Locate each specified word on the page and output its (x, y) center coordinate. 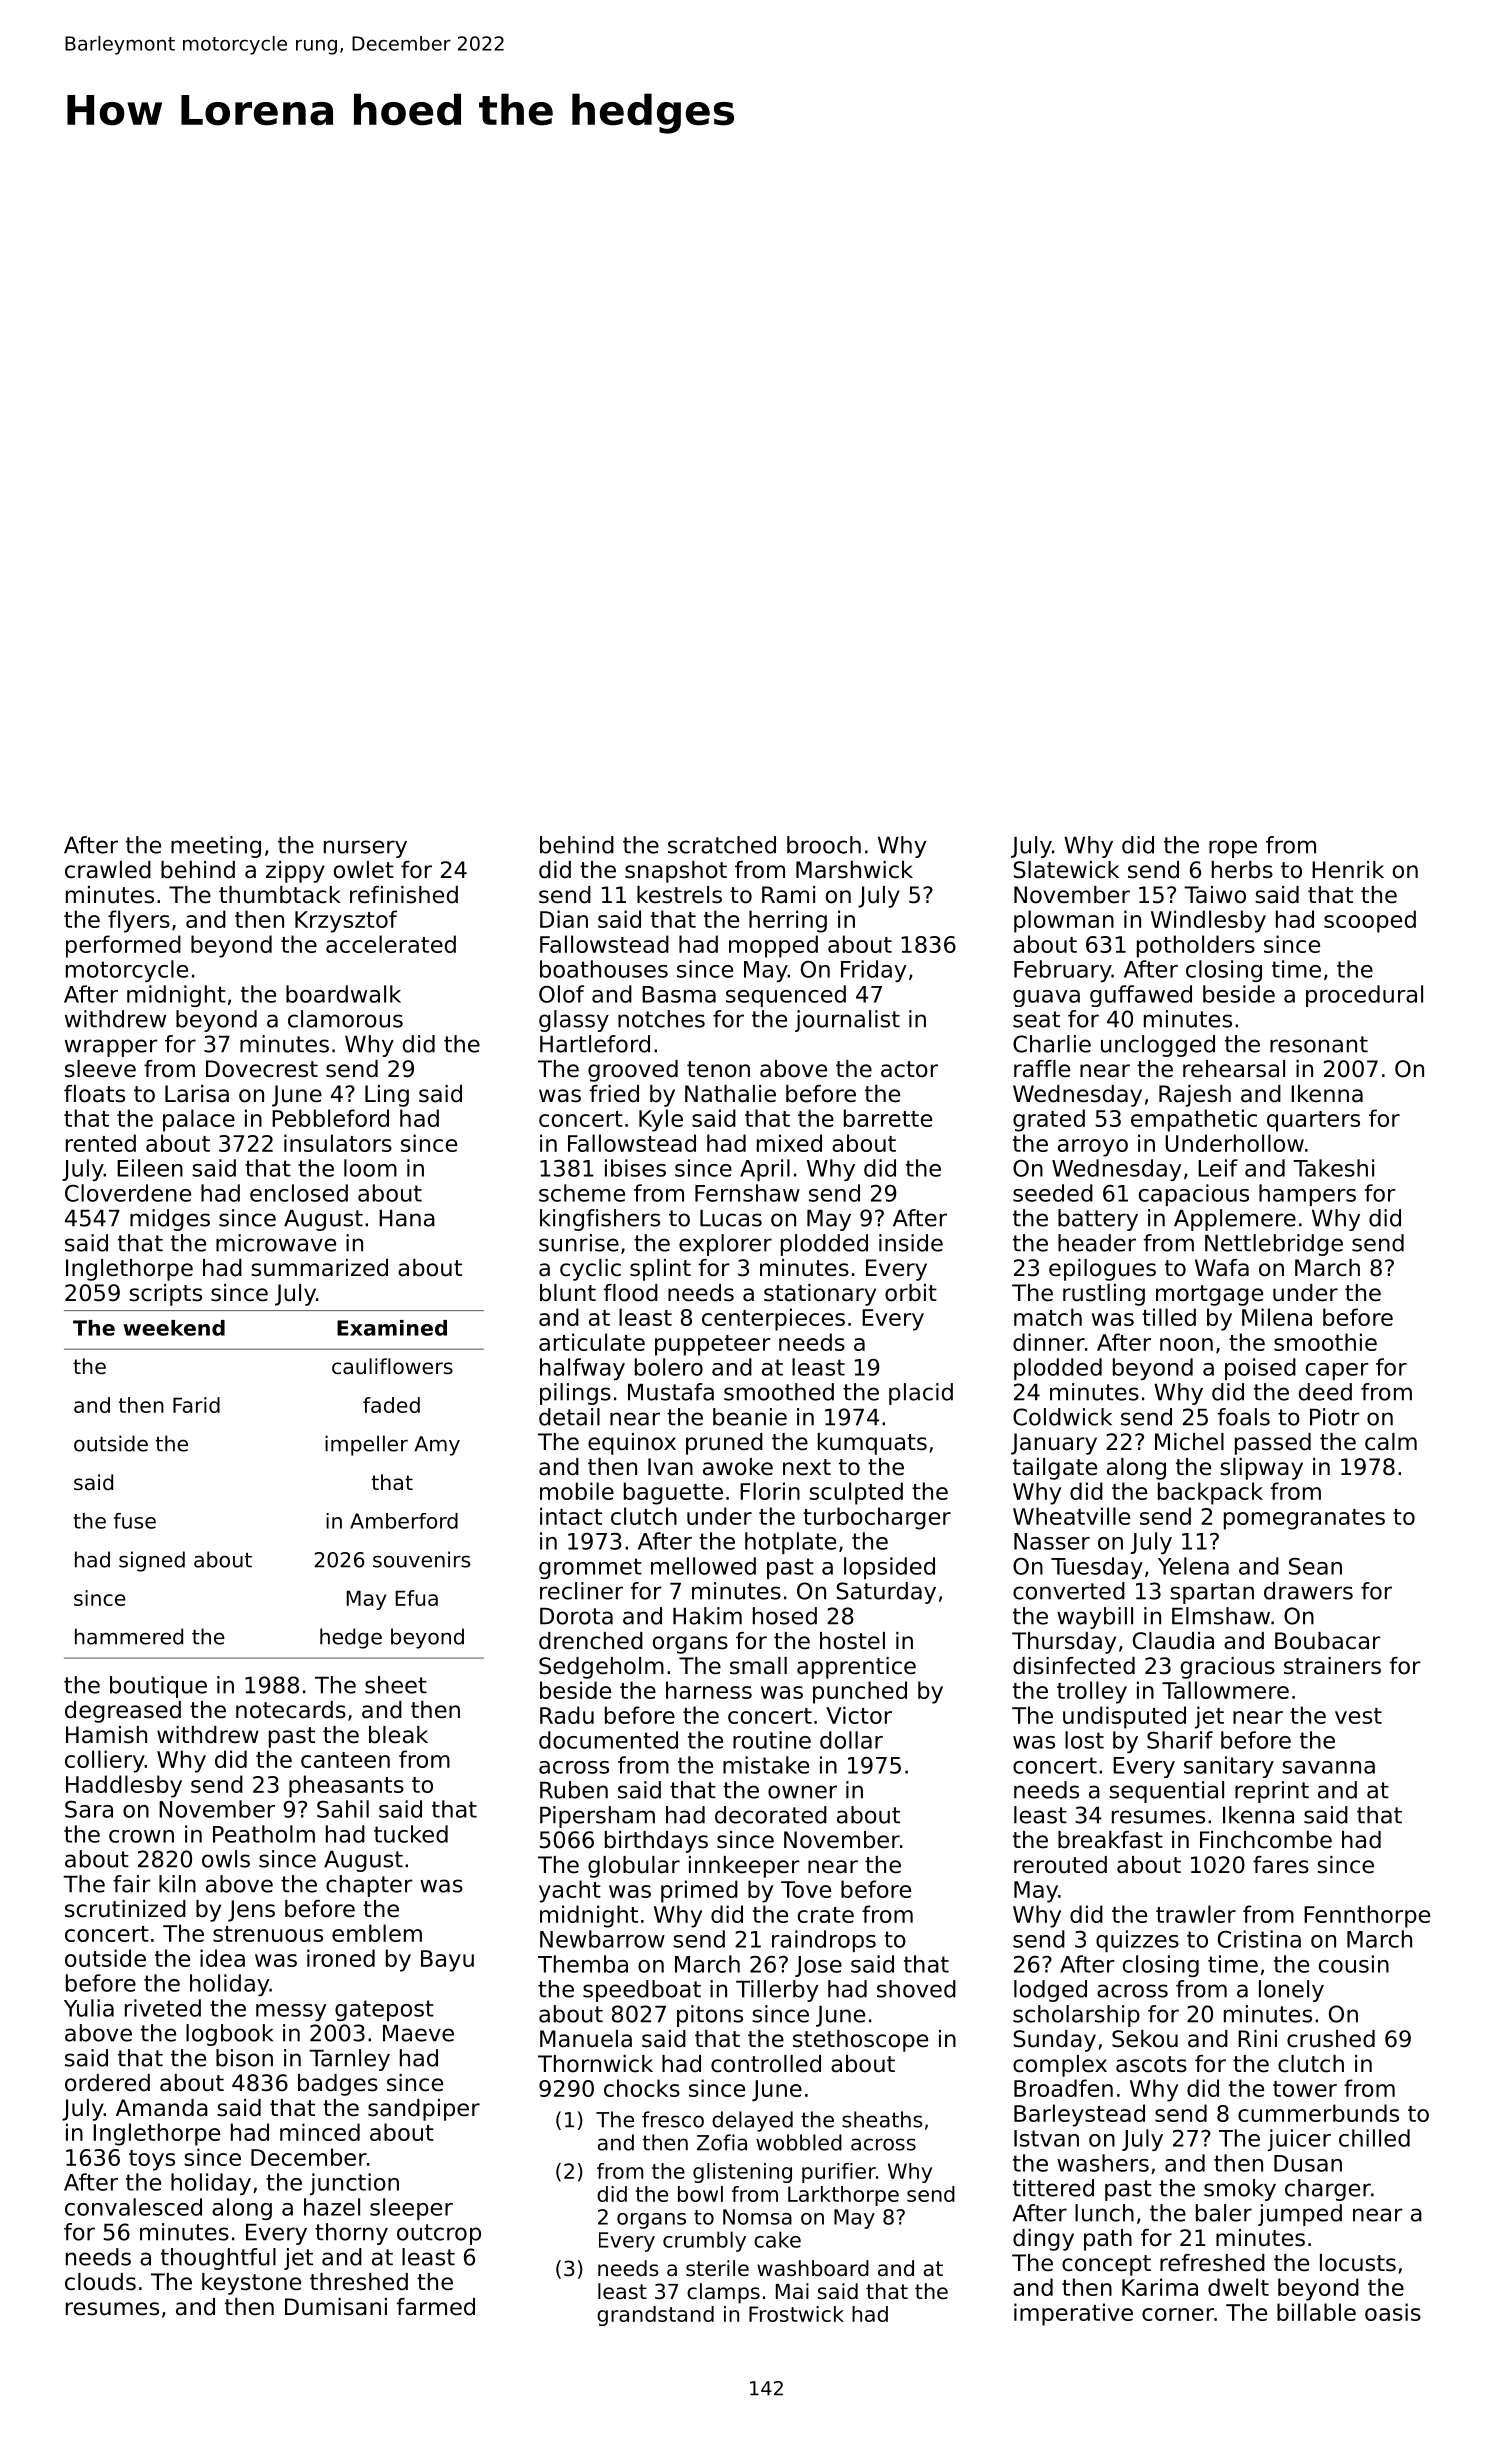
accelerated (391, 944)
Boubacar (1328, 1641)
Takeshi (1333, 1168)
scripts (165, 1295)
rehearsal (1234, 1069)
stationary (820, 1295)
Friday (873, 971)
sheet (396, 1685)
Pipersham (597, 1817)
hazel (332, 2207)
